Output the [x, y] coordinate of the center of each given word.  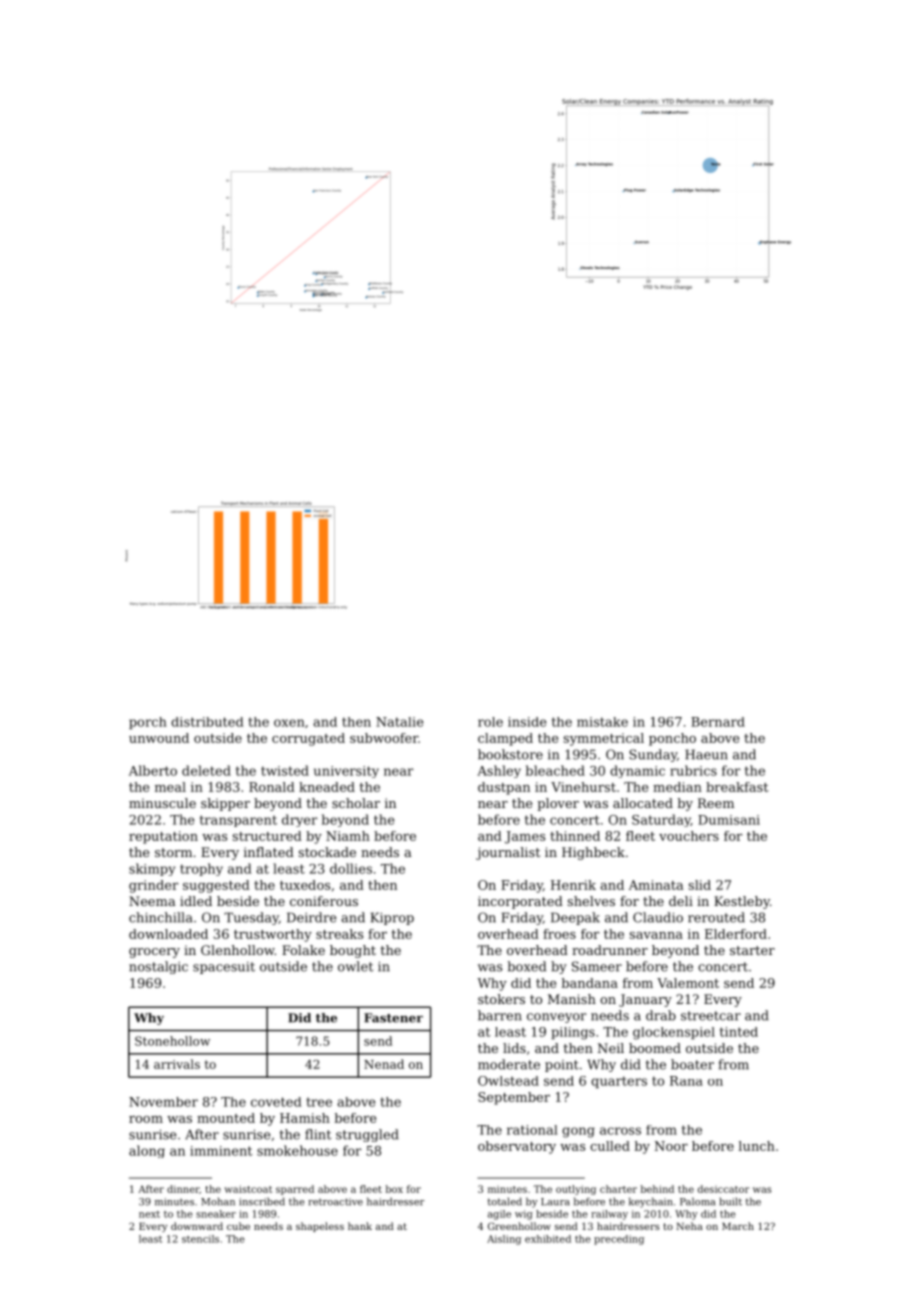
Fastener [393, 1018]
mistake [602, 722]
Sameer [597, 966]
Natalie [399, 722]
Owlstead [508, 1081]
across [620, 1131]
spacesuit [224, 968]
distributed [207, 722]
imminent [221, 1151]
